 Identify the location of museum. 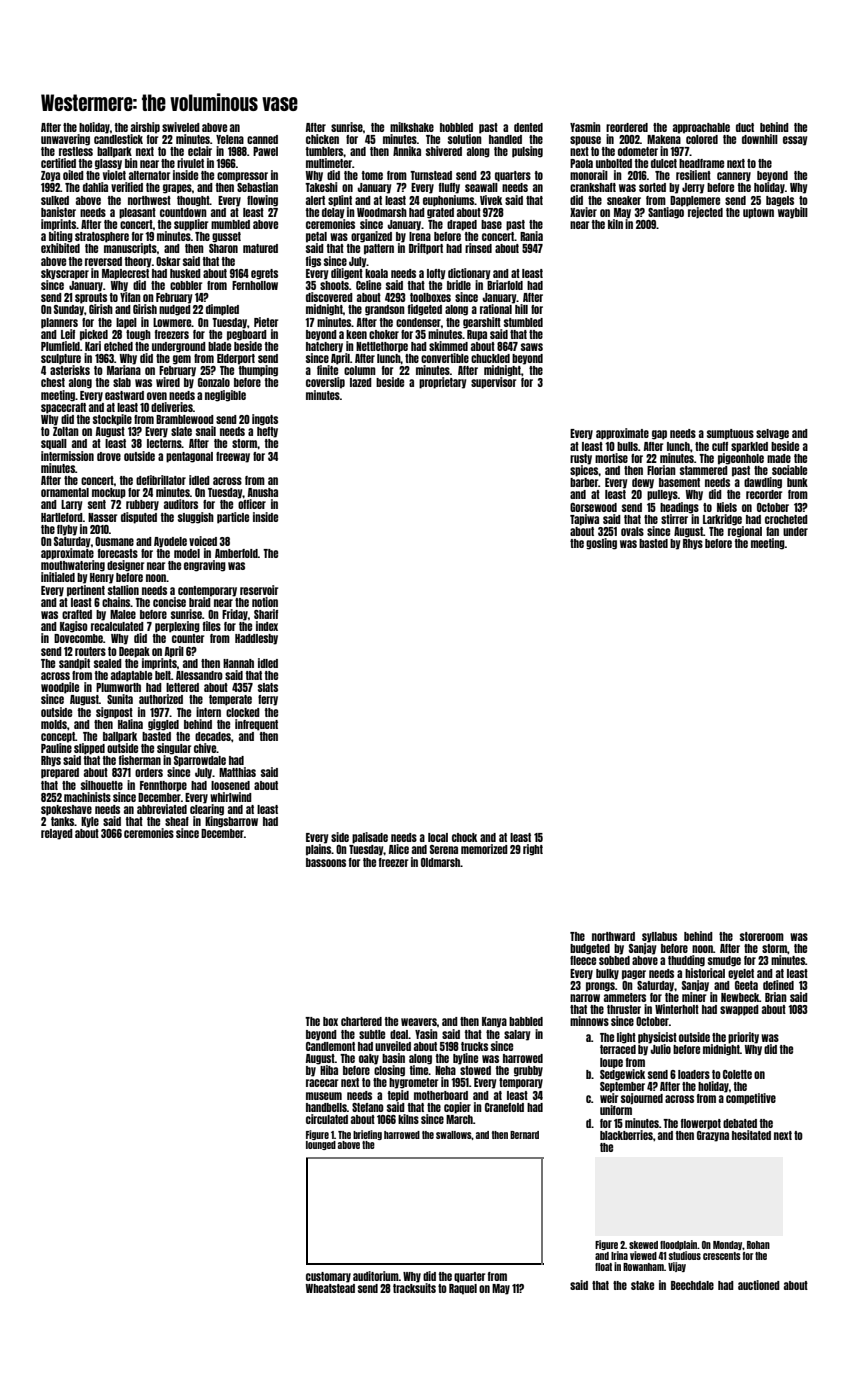
(324, 1096).
